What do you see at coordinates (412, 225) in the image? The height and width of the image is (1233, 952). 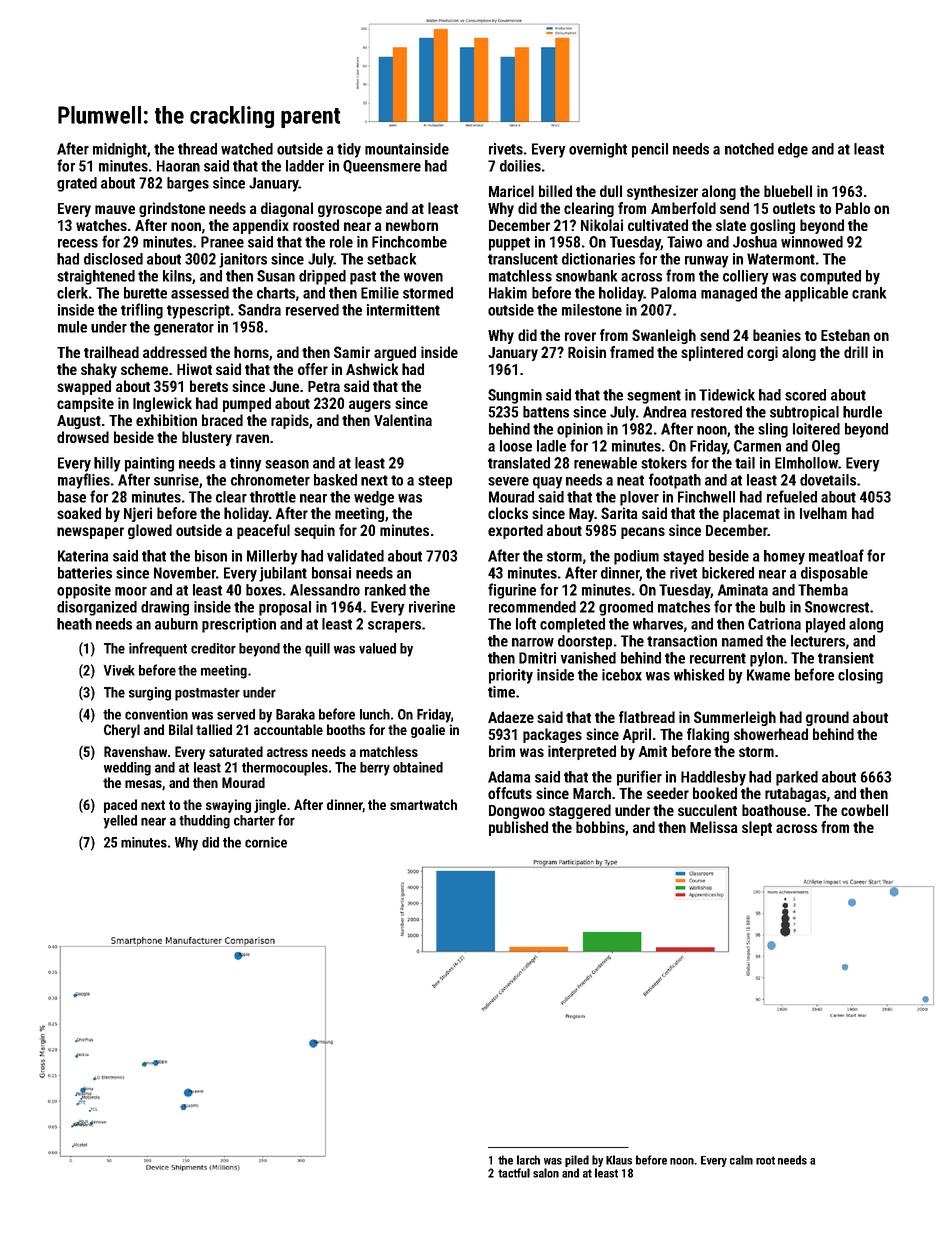 I see `newborn` at bounding box center [412, 225].
